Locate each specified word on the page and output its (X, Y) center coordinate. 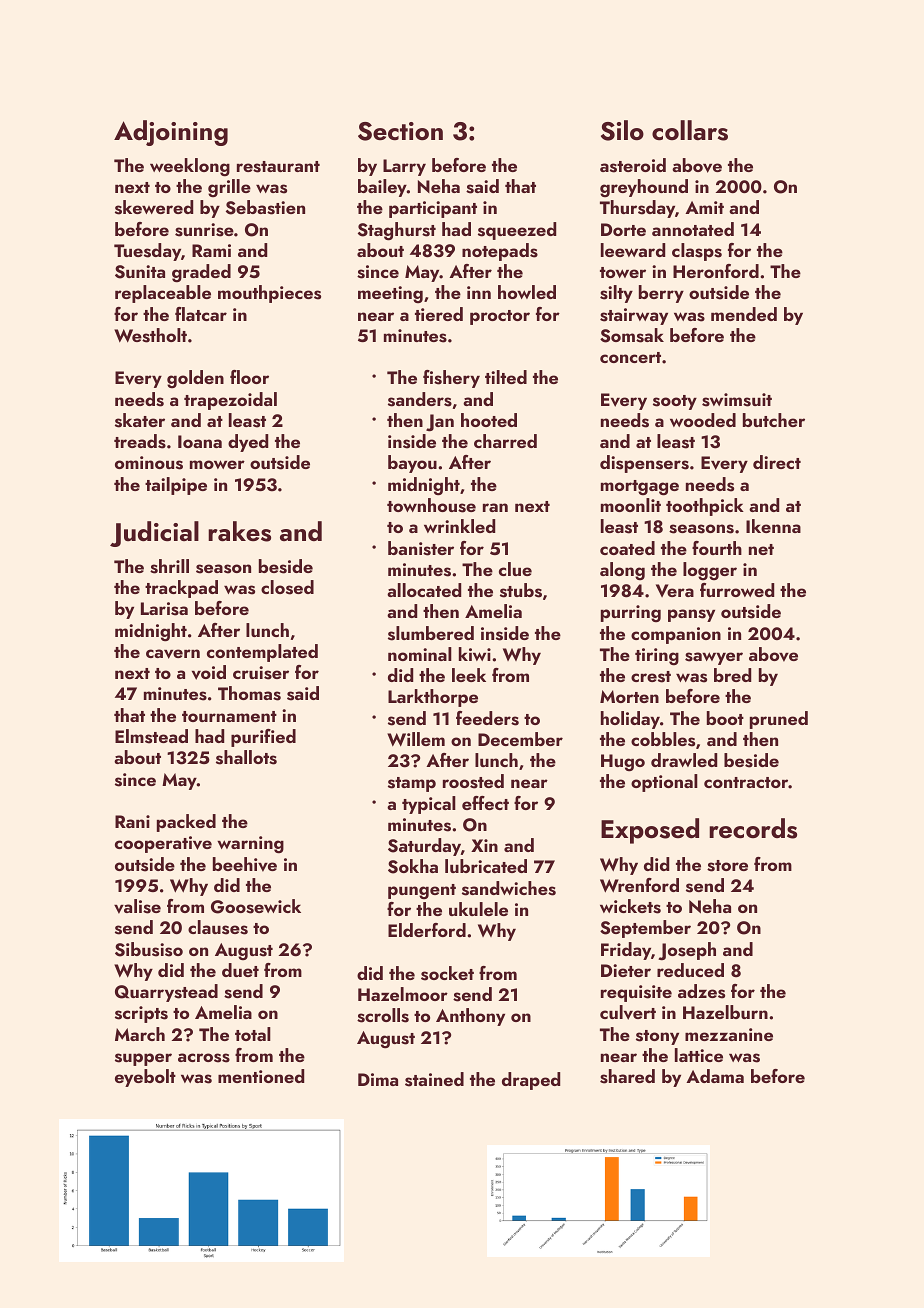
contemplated (262, 653)
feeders (487, 718)
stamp (412, 784)
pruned (779, 720)
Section (400, 131)
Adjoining (171, 133)
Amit (704, 207)
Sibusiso (149, 949)
